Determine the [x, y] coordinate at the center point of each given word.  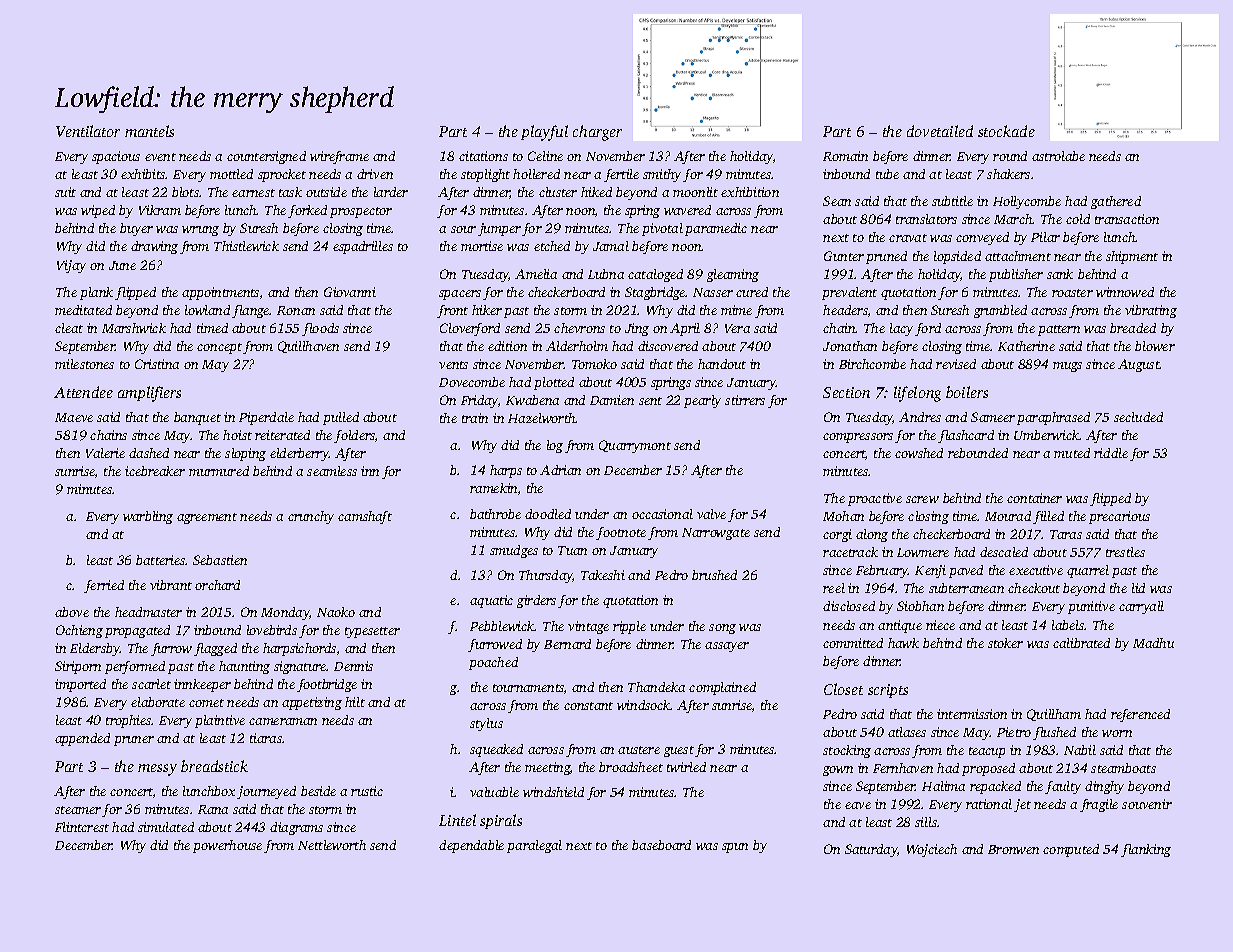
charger [597, 133]
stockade [1006, 131]
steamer [78, 810]
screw [922, 499]
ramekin [493, 488]
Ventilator [88, 131]
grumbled [1000, 311]
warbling [148, 517]
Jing [637, 329]
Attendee [83, 392]
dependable [471, 846]
